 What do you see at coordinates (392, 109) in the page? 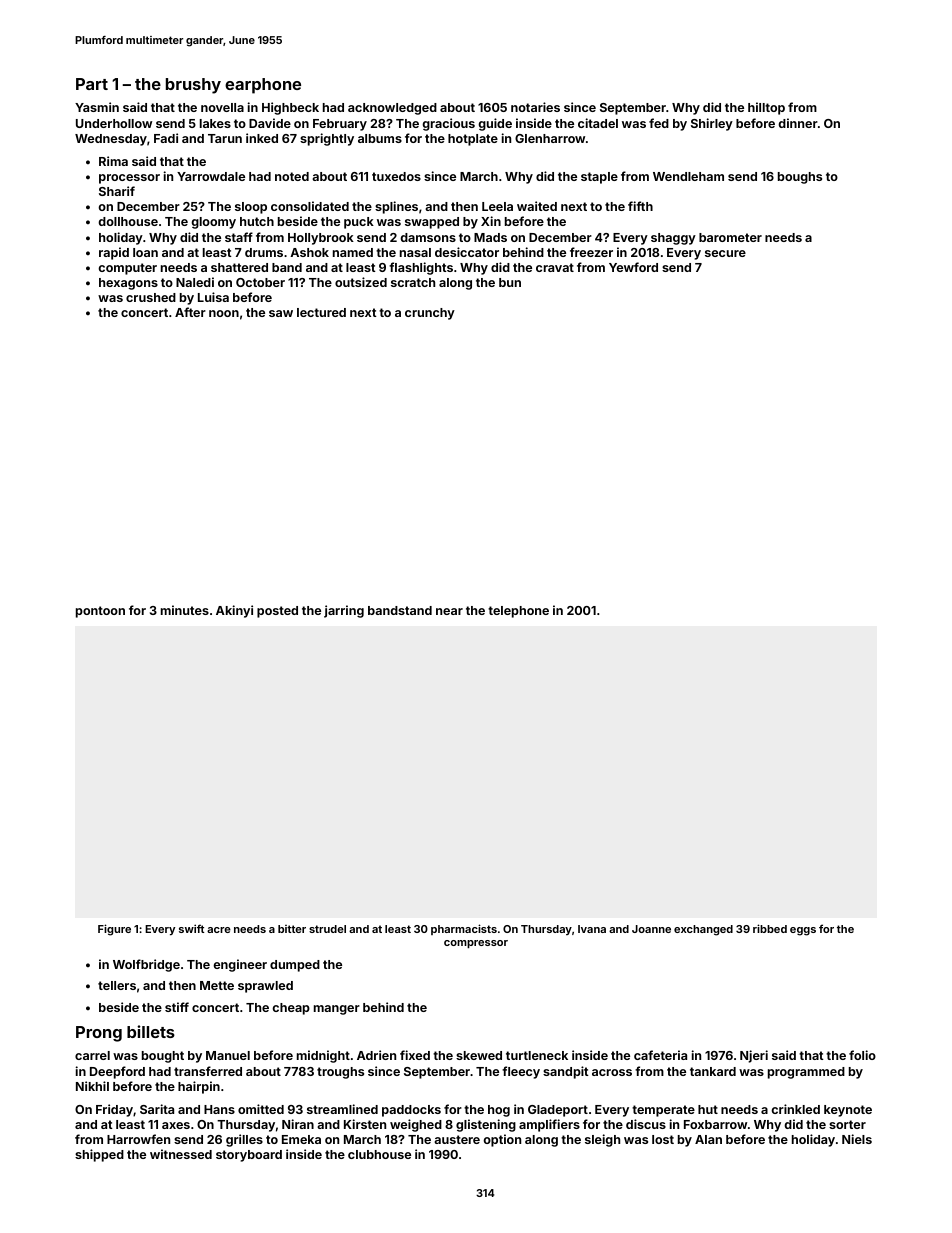
I see `acknowledged` at bounding box center [392, 109].
